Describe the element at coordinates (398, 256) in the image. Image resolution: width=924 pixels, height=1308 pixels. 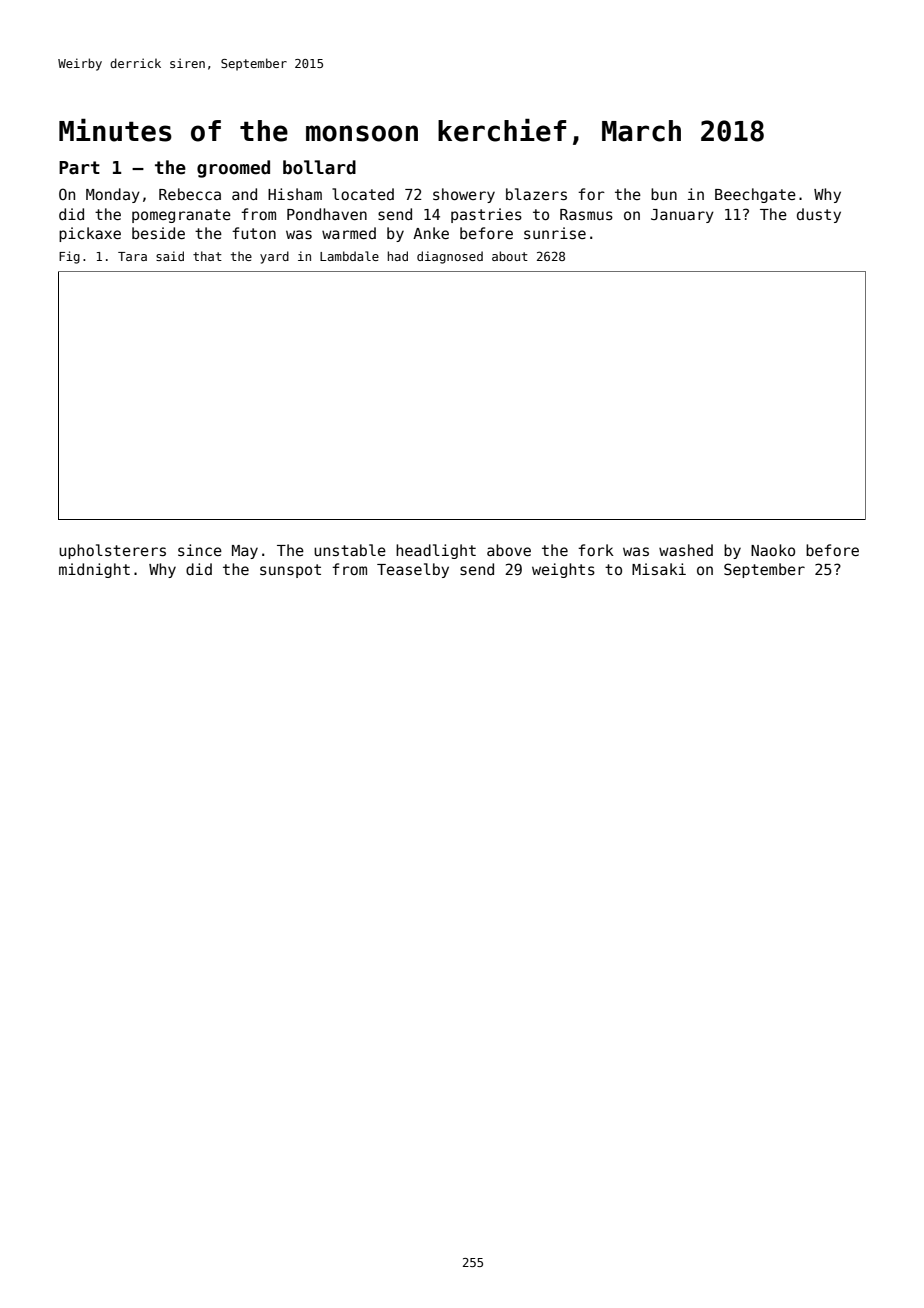
I see `had` at that location.
